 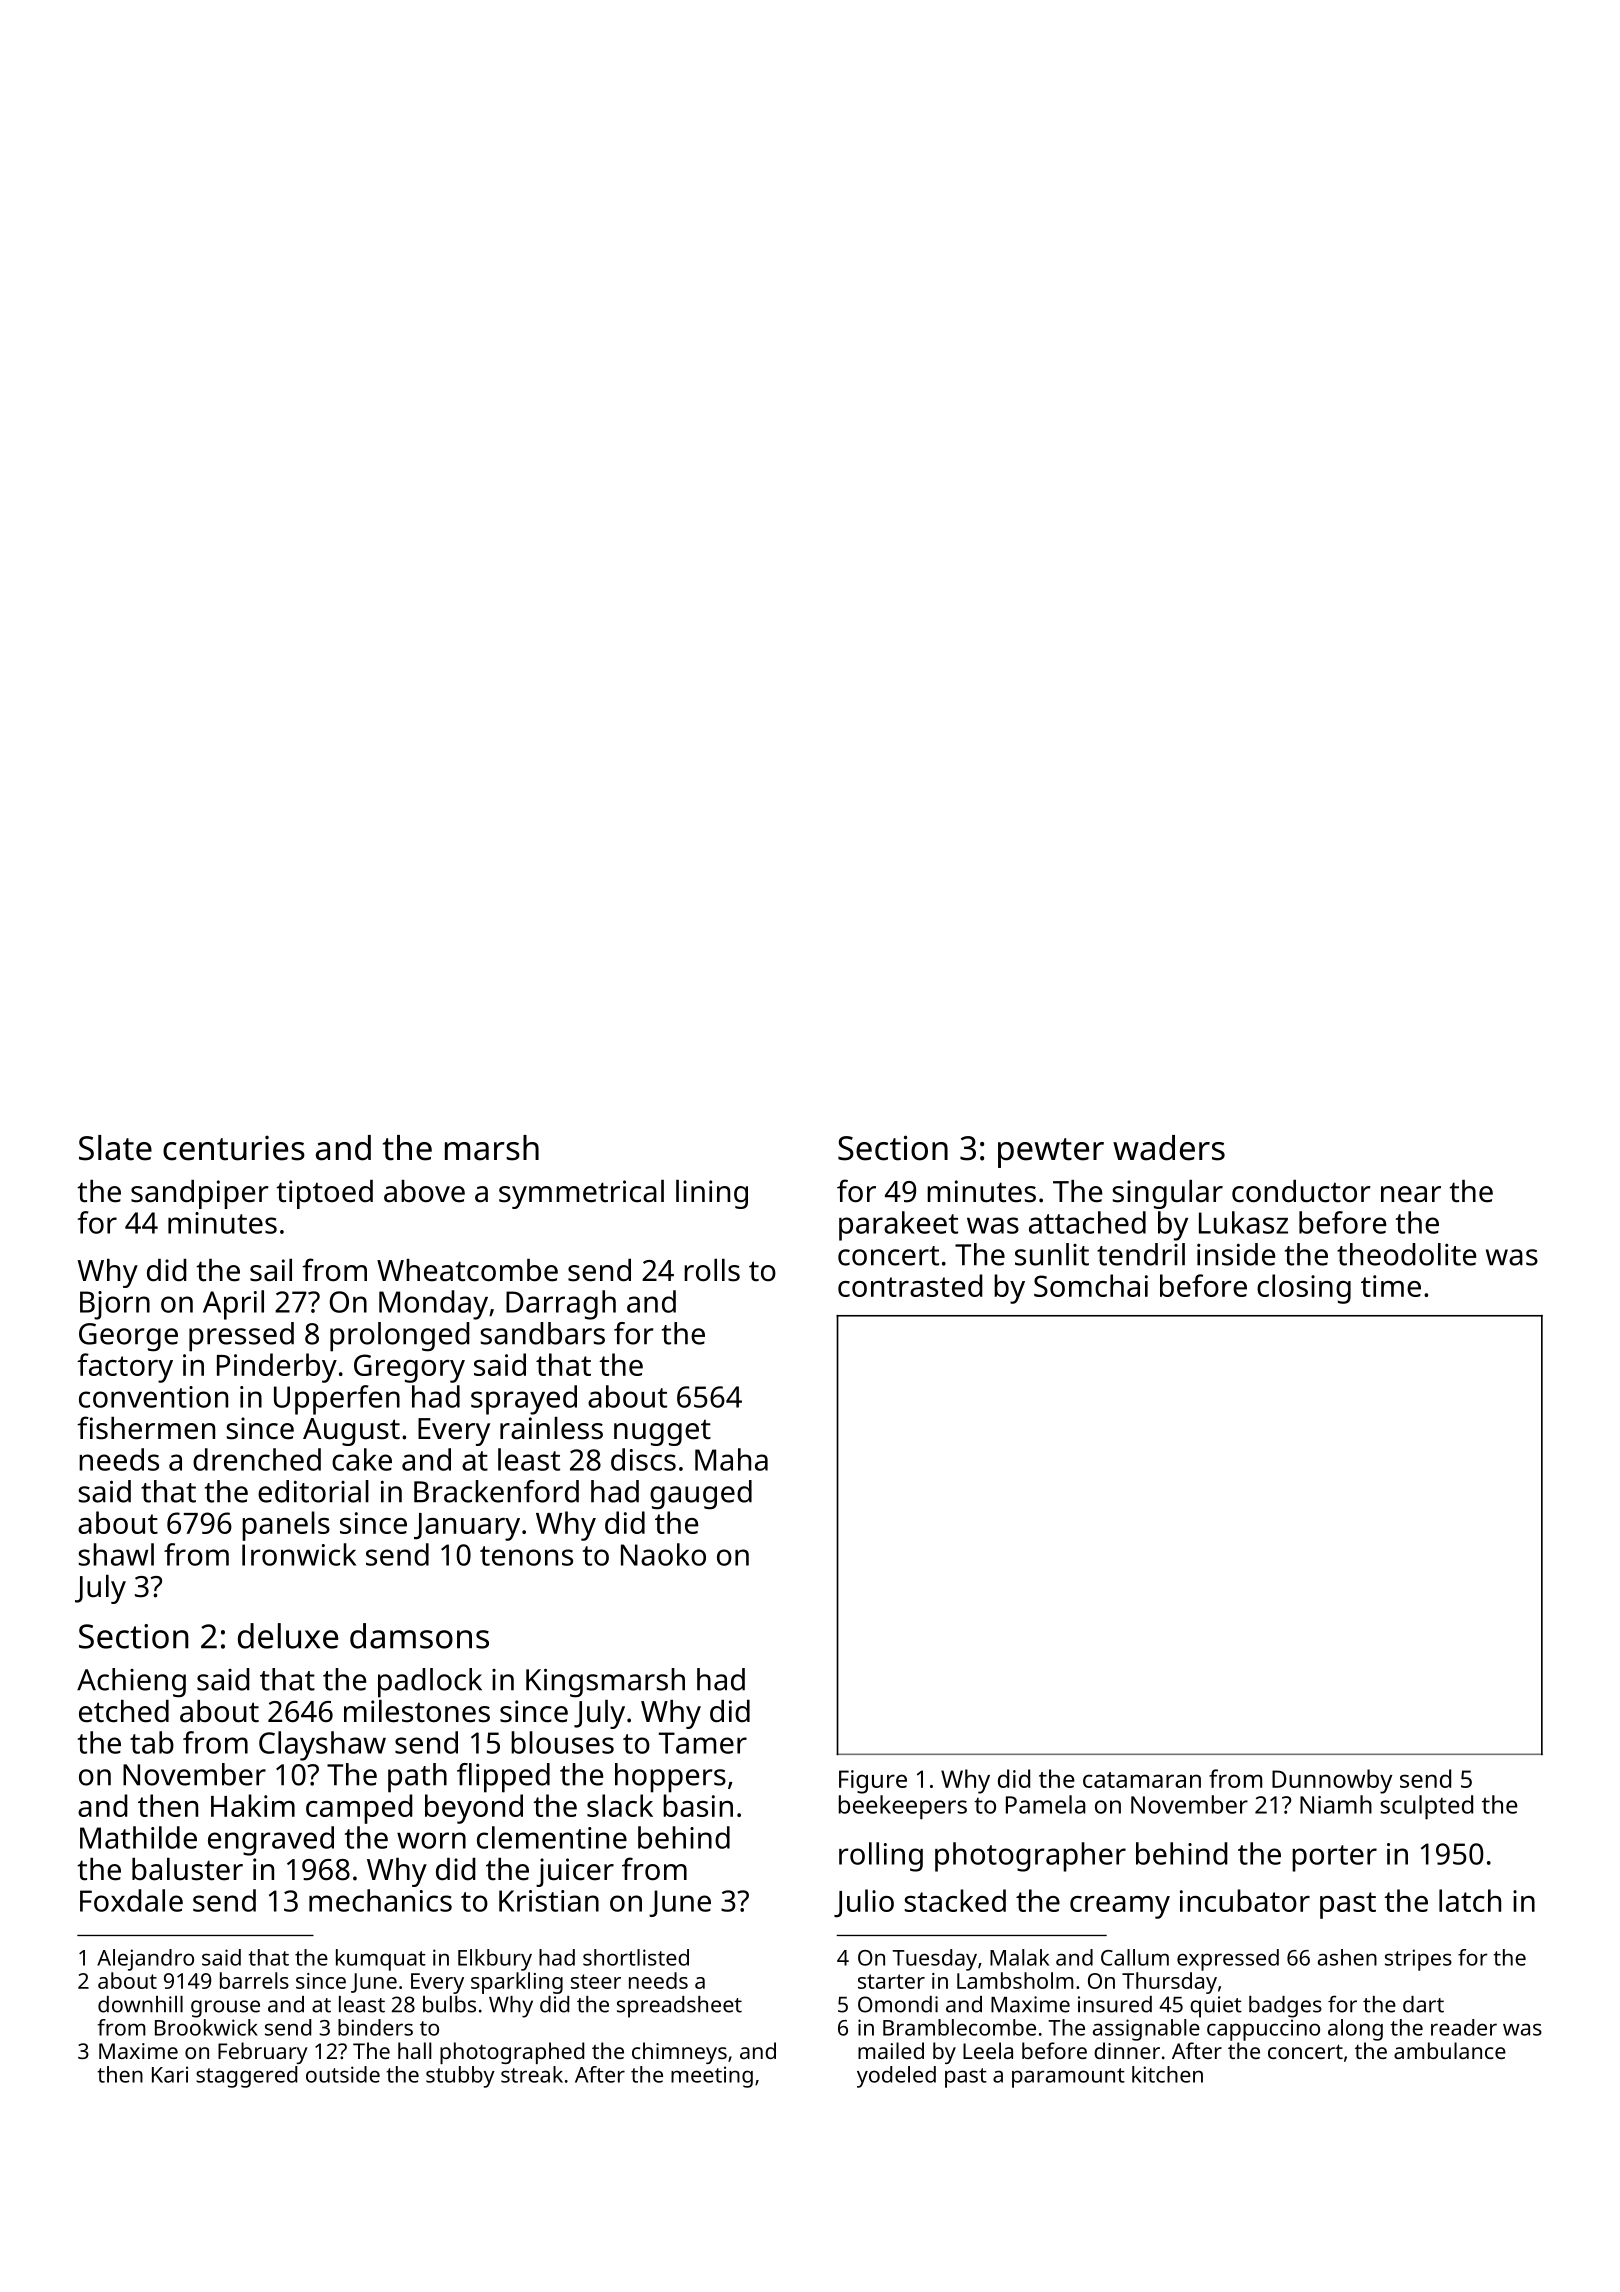 I want to click on pewter, so click(x=1051, y=1153).
